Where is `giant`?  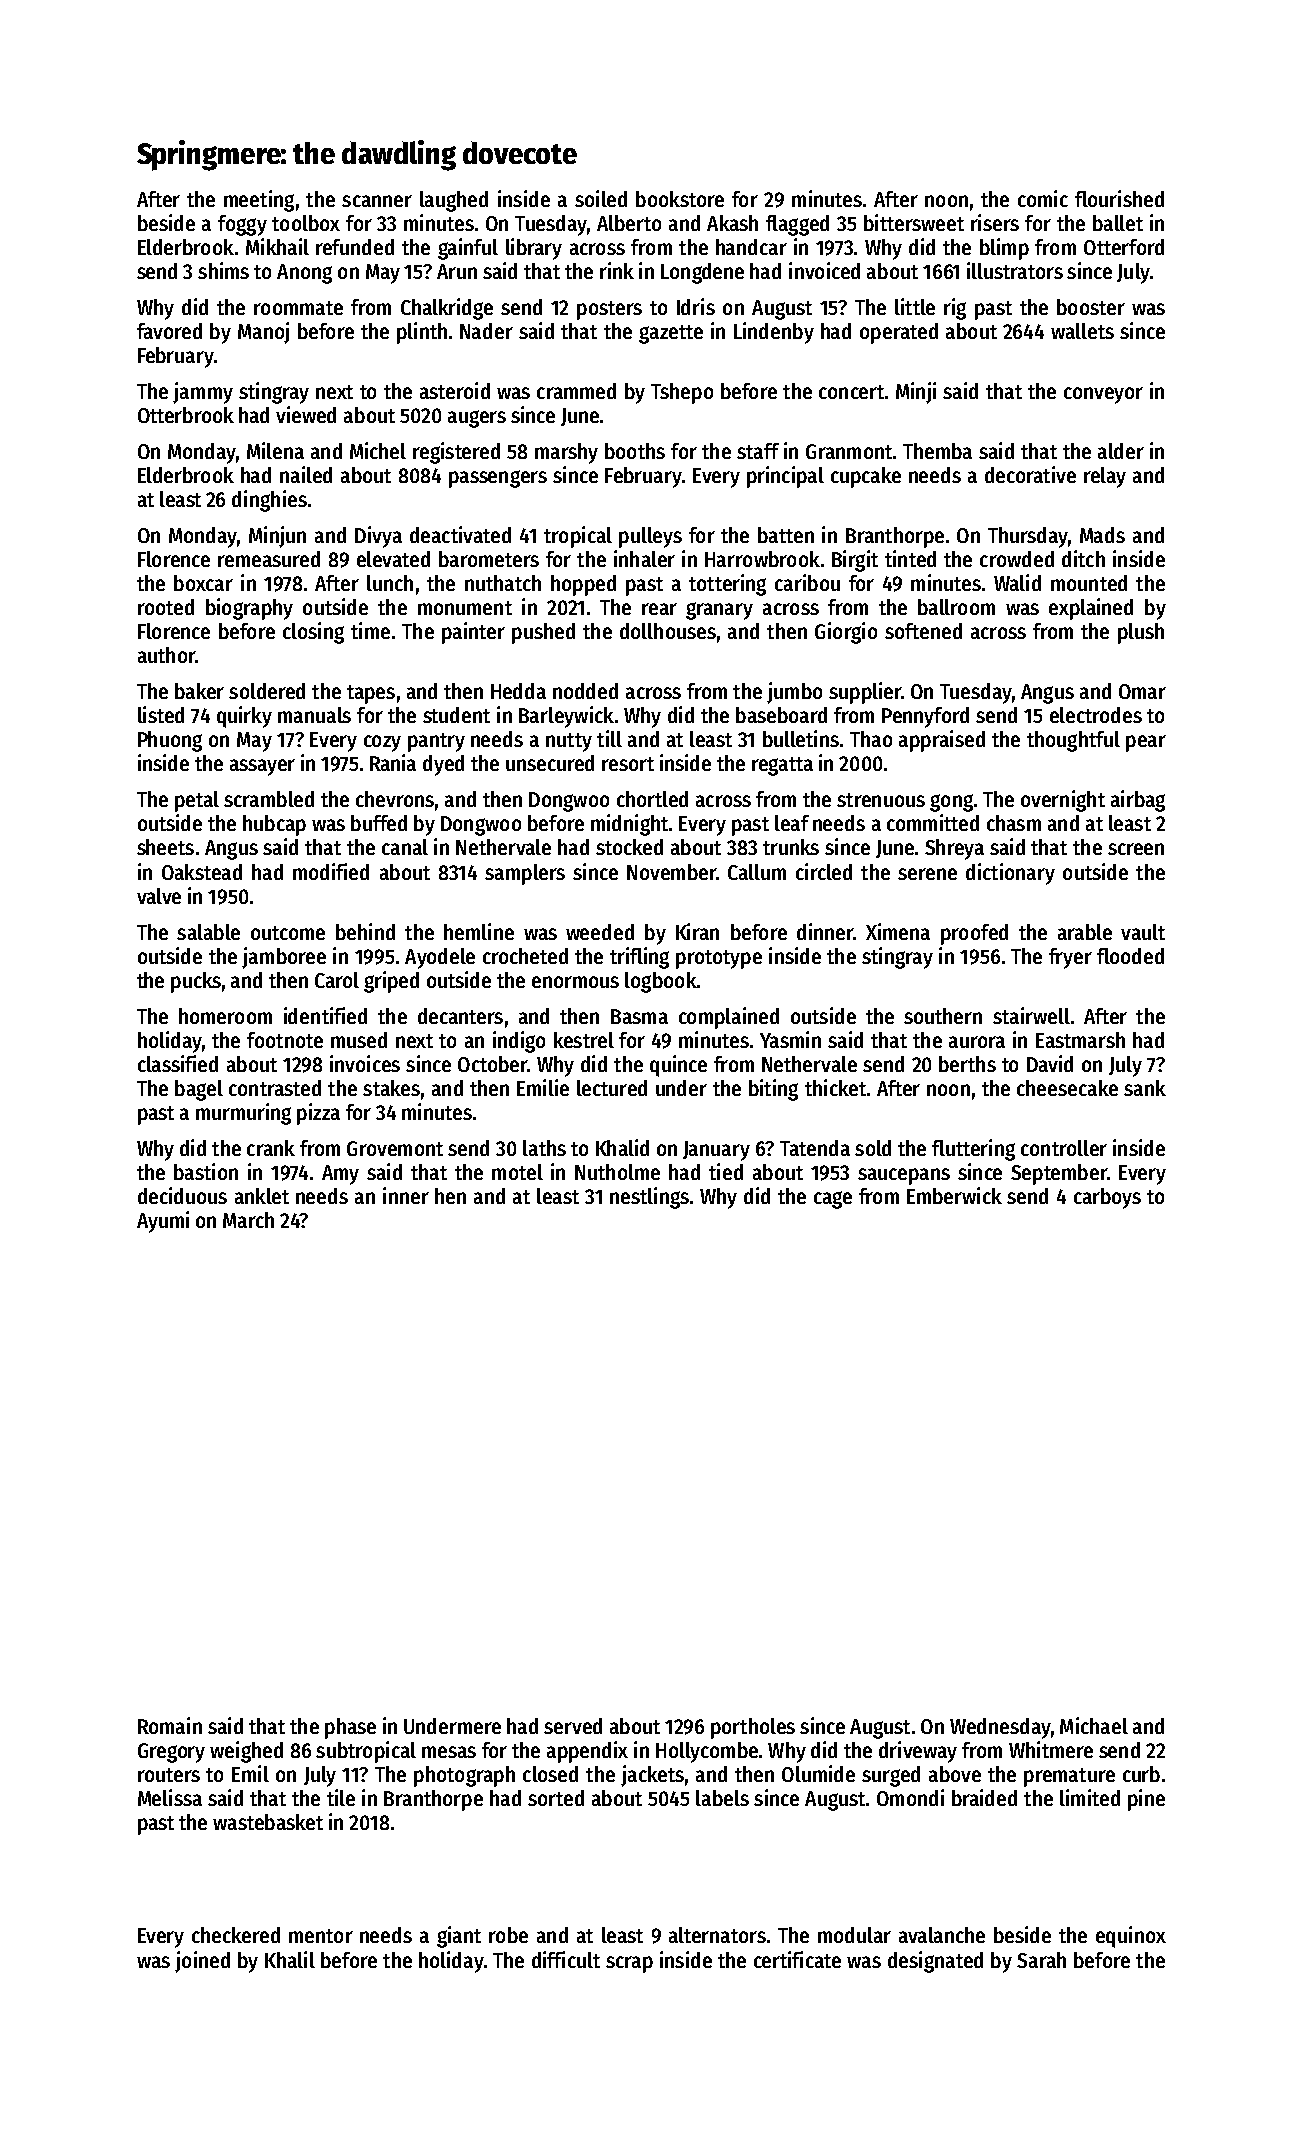
giant is located at coordinates (459, 1937).
